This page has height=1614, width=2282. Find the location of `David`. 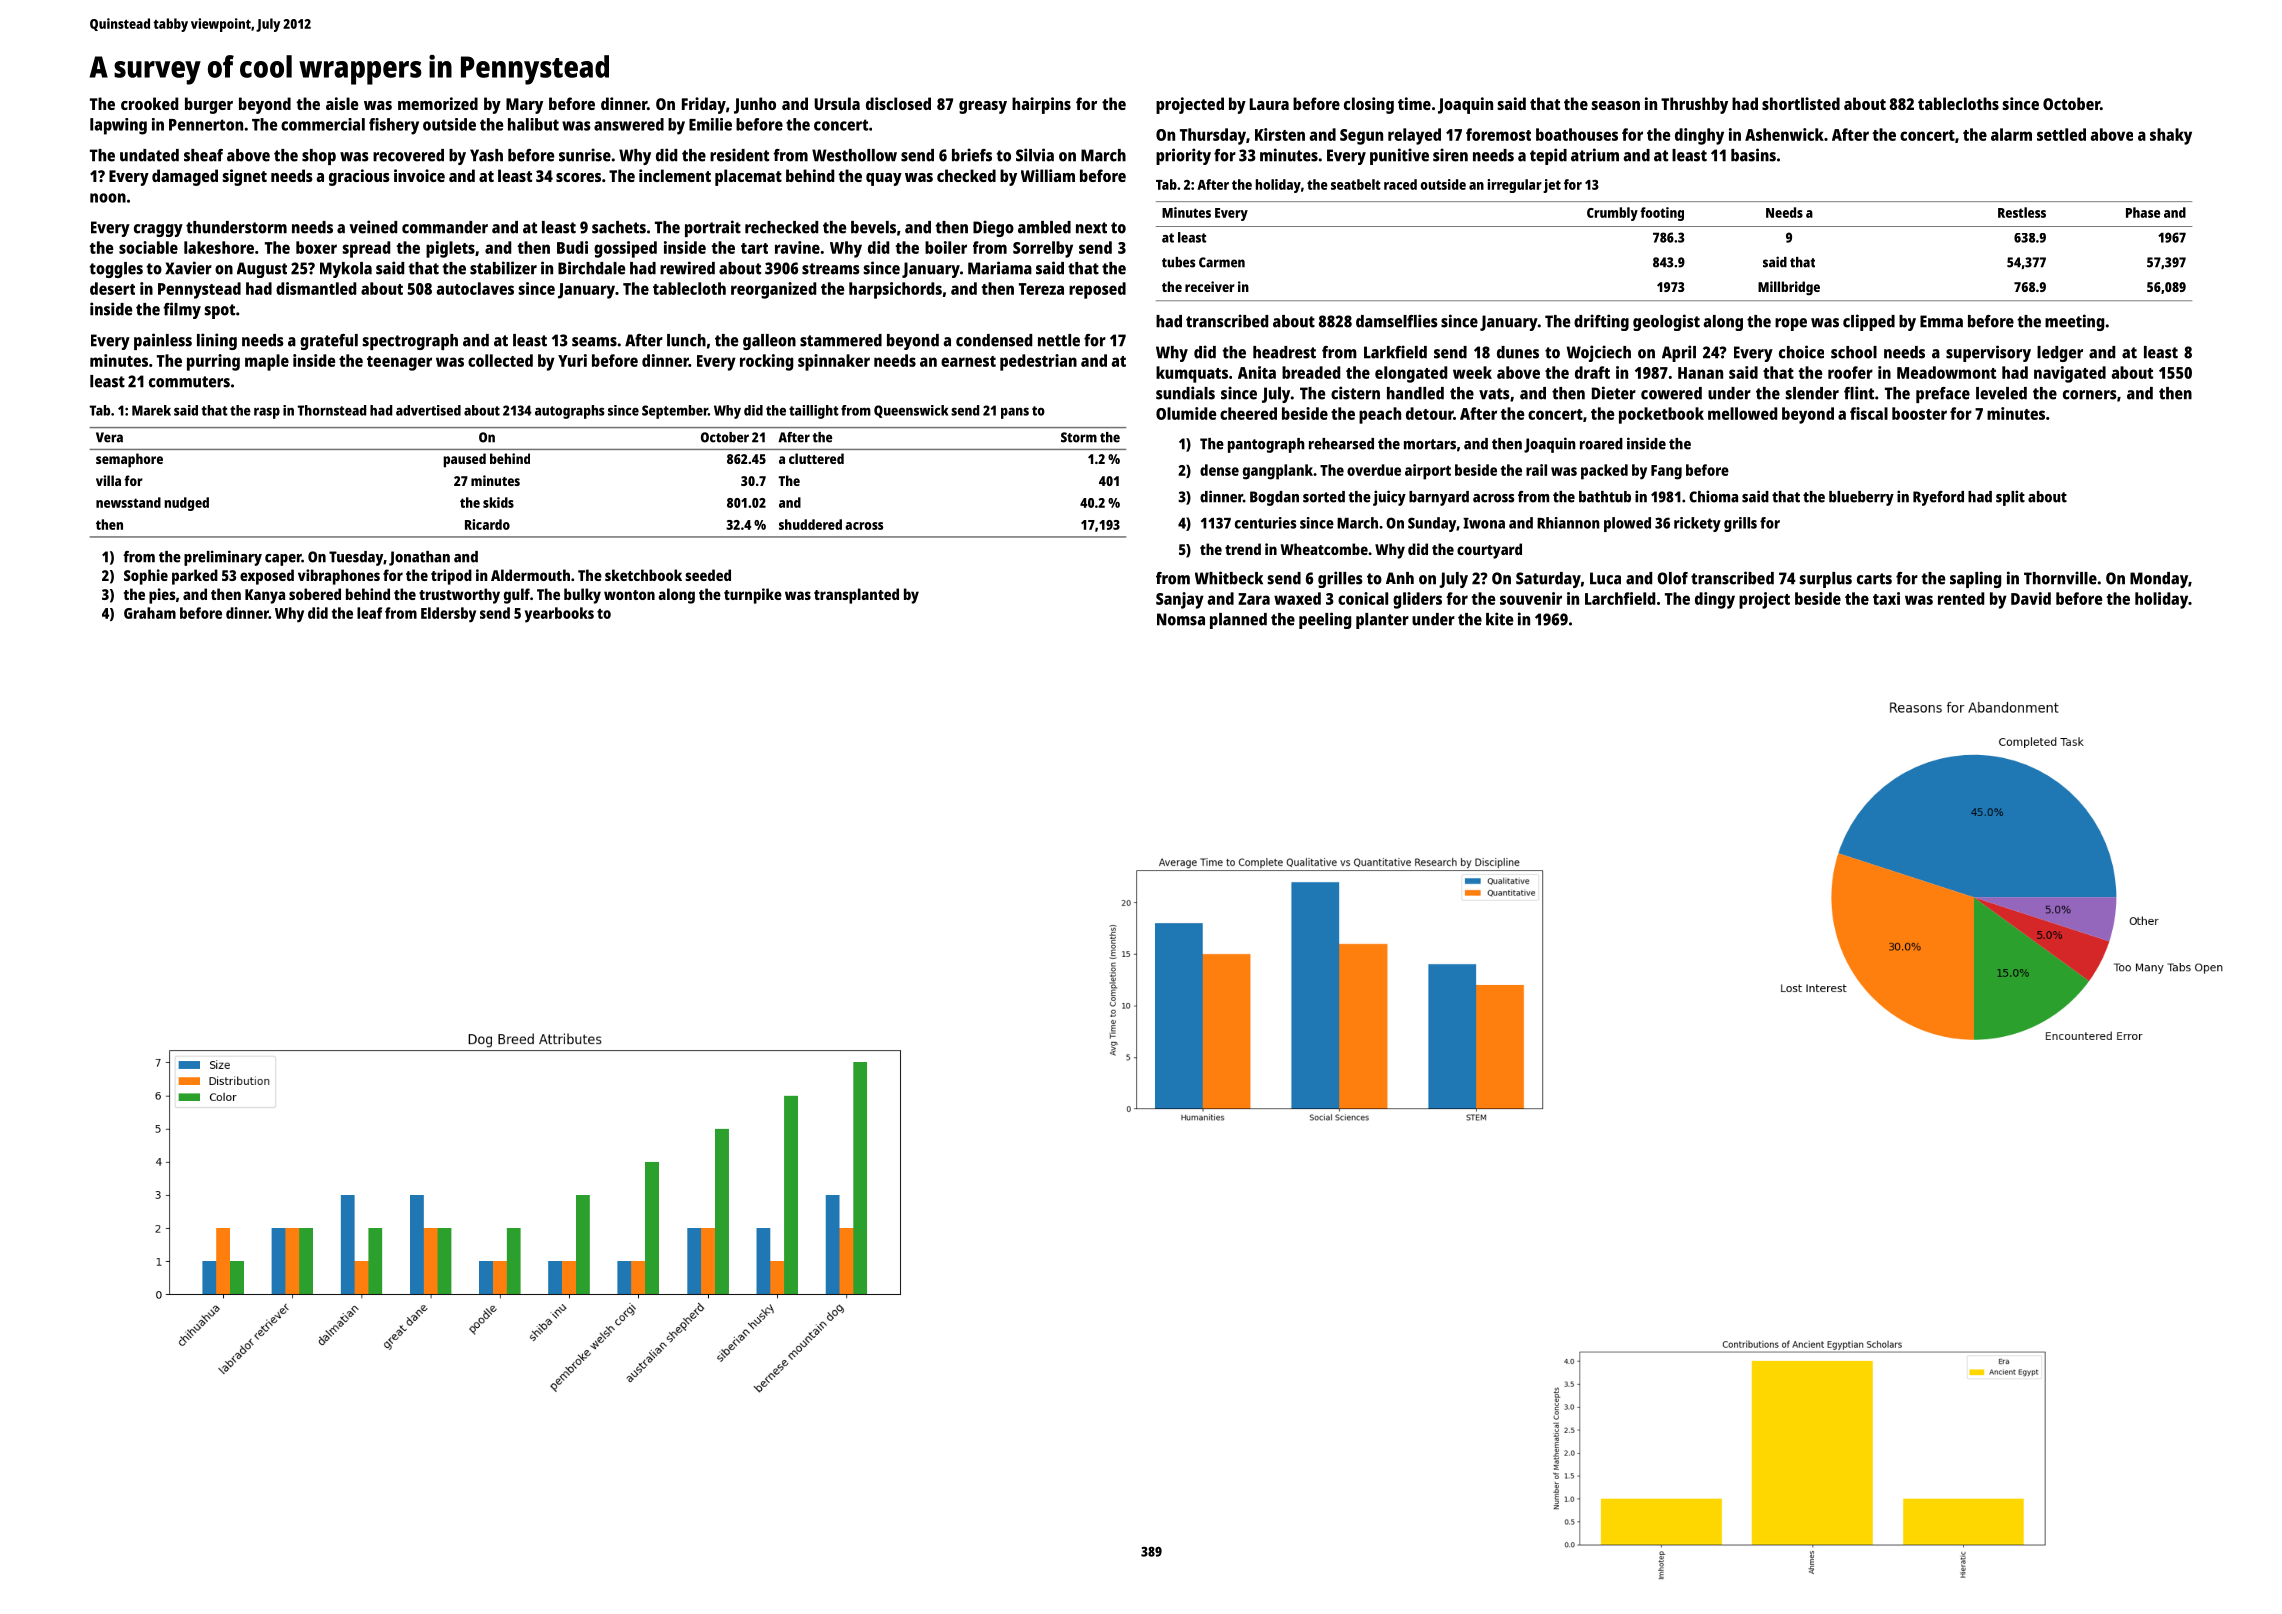

David is located at coordinates (2031, 598).
